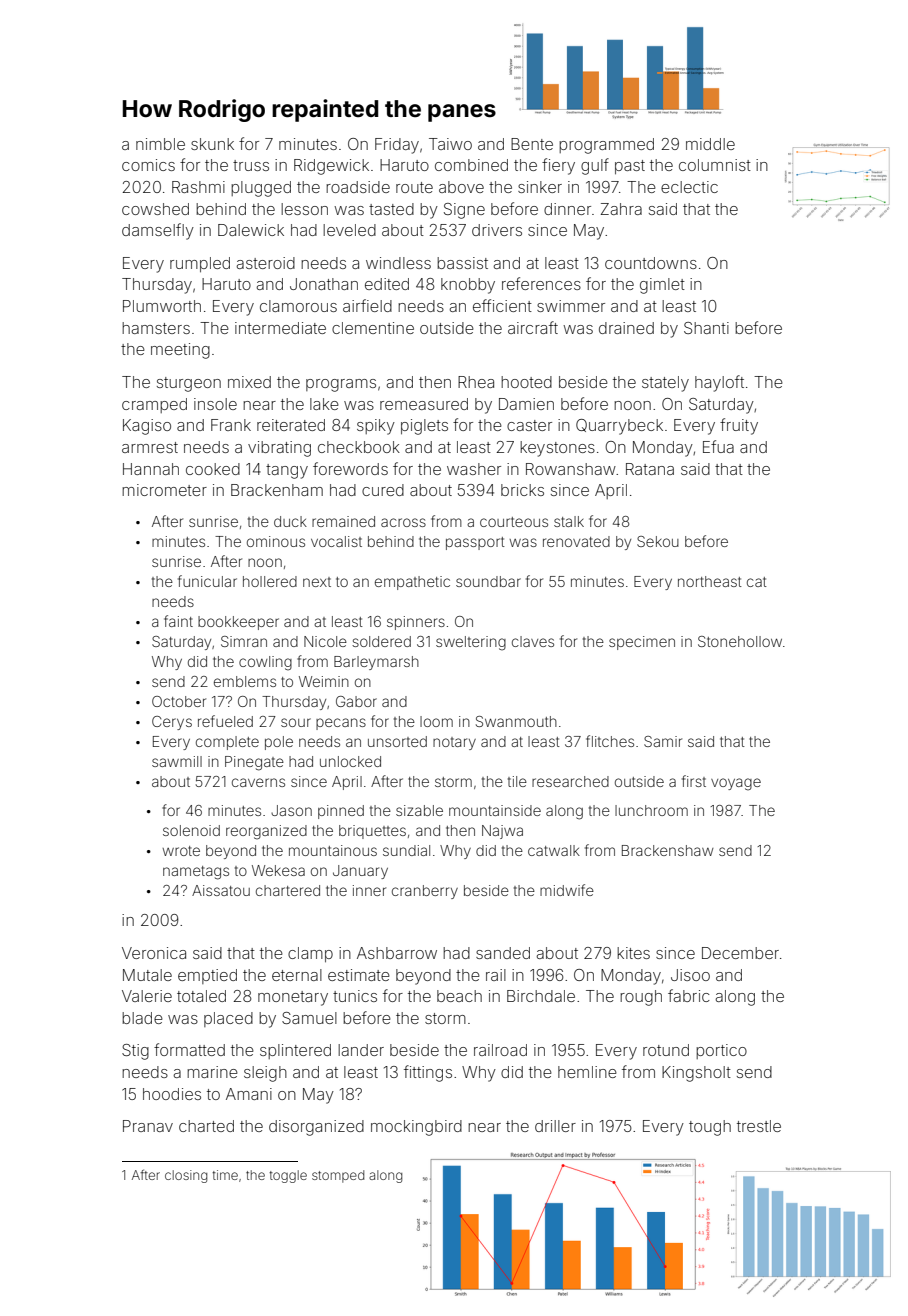 This page has width=908, height=1316. What do you see at coordinates (180, 351) in the page?
I see `meeting` at bounding box center [180, 351].
